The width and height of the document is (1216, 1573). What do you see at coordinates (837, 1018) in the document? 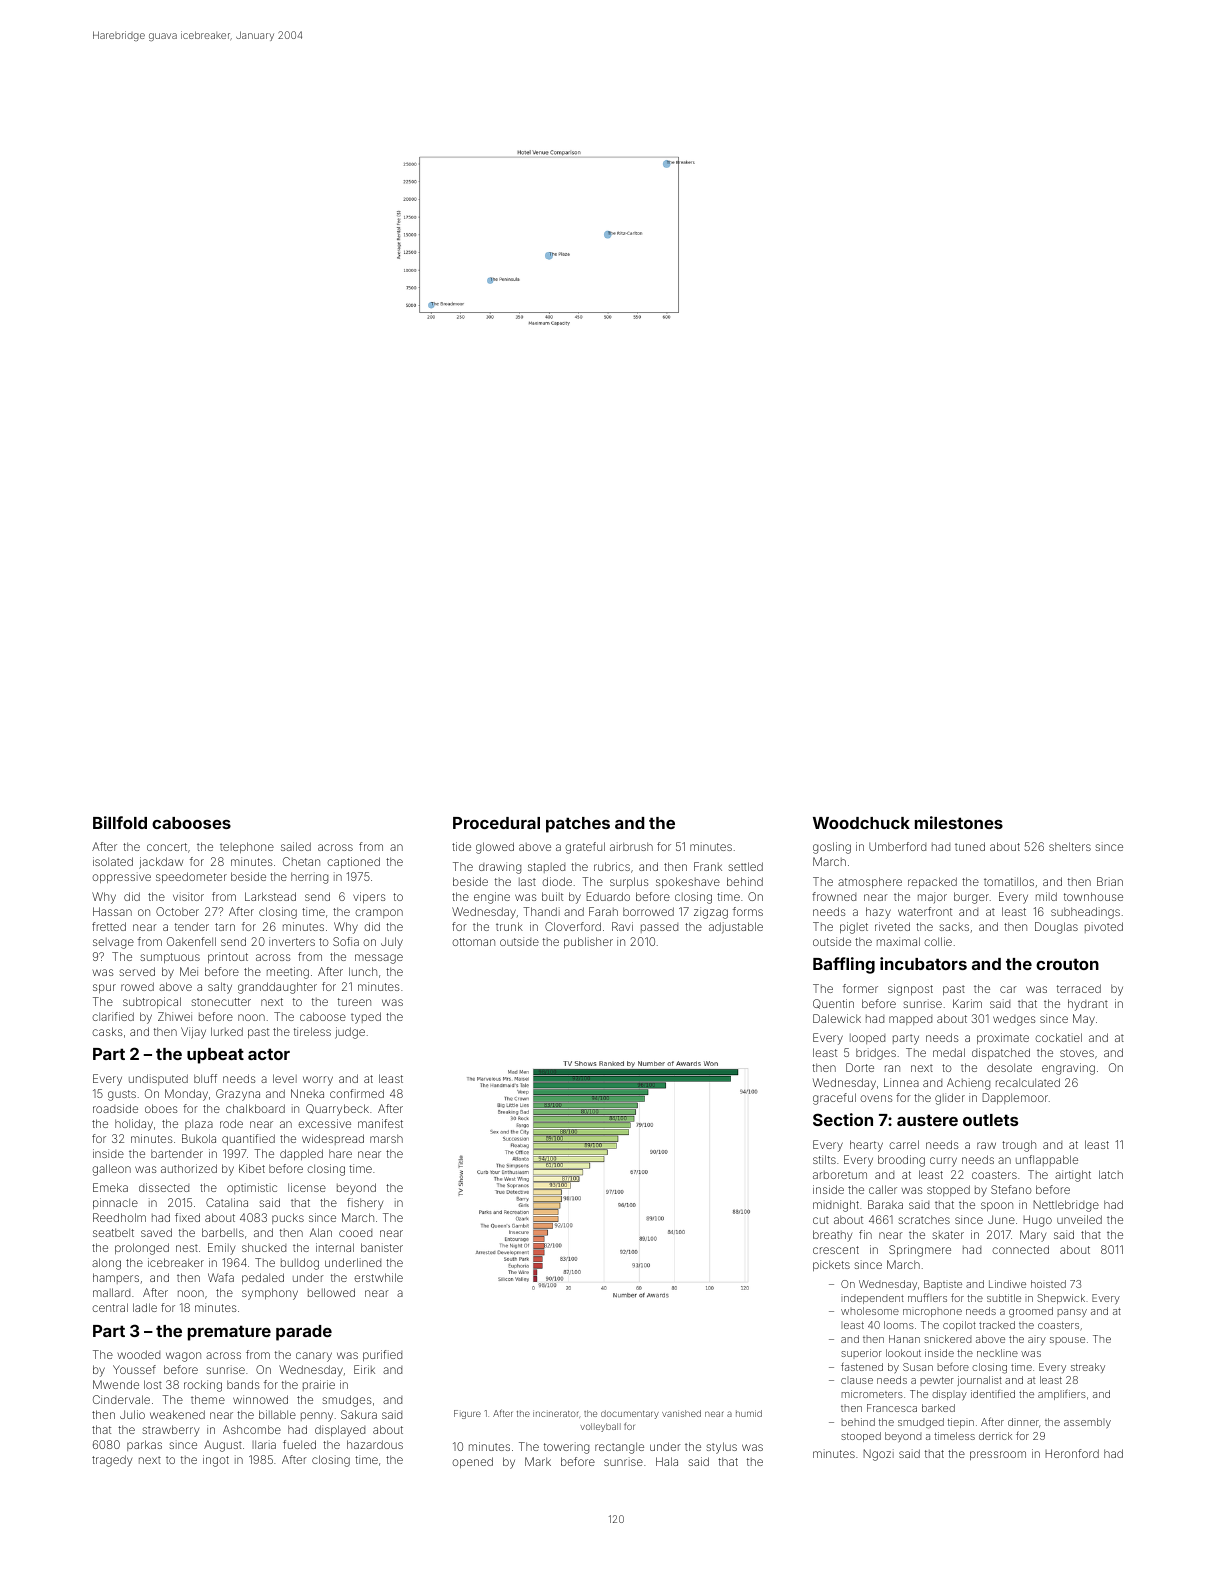
I see `Dalewick` at bounding box center [837, 1018].
